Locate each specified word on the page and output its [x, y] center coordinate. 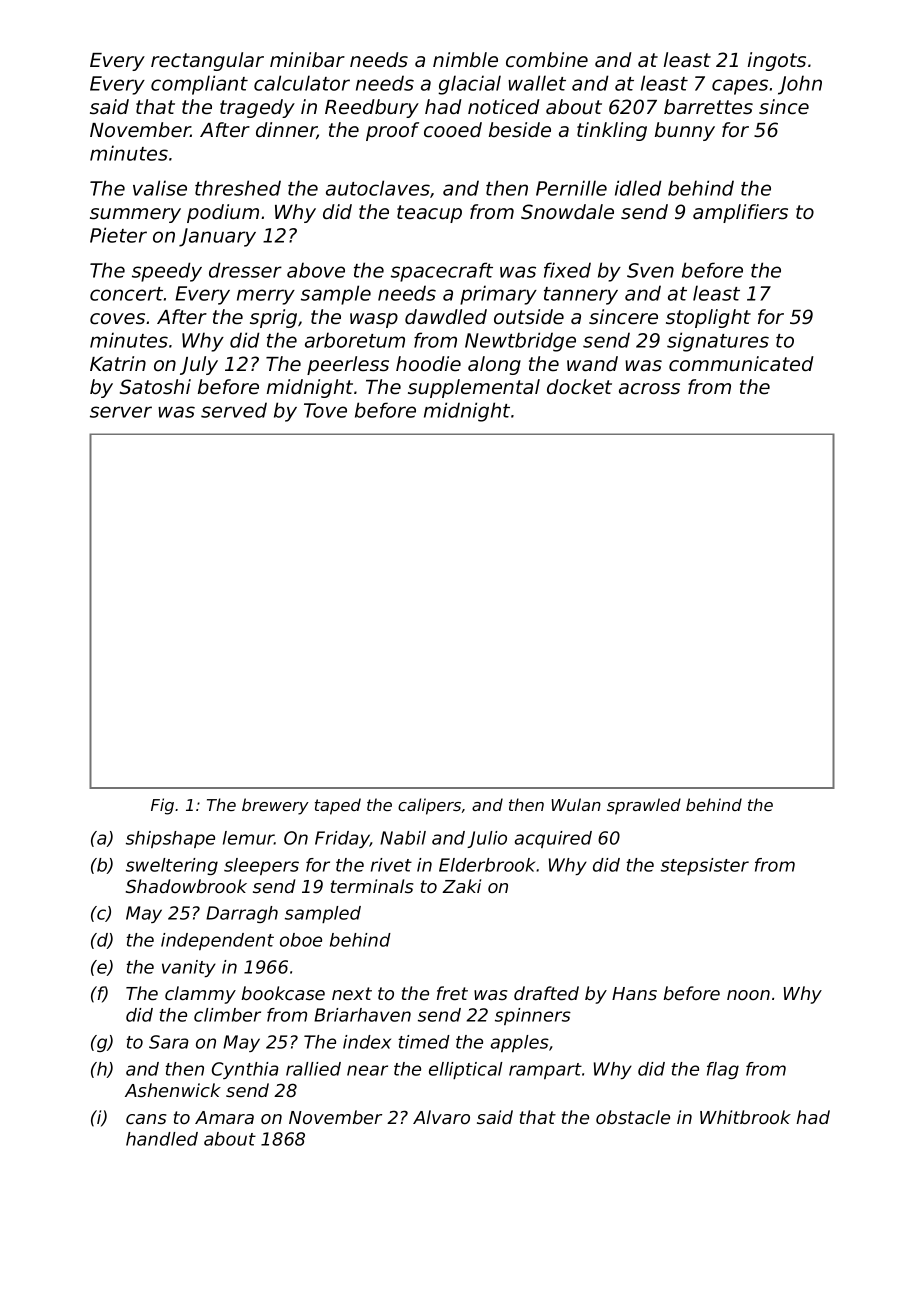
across [649, 389]
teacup [429, 214]
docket [579, 387]
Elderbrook [488, 865]
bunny [685, 131]
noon [748, 995]
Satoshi [155, 387]
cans [146, 1119]
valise [160, 188]
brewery [275, 806]
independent [217, 941]
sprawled [644, 806]
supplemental [474, 388]
